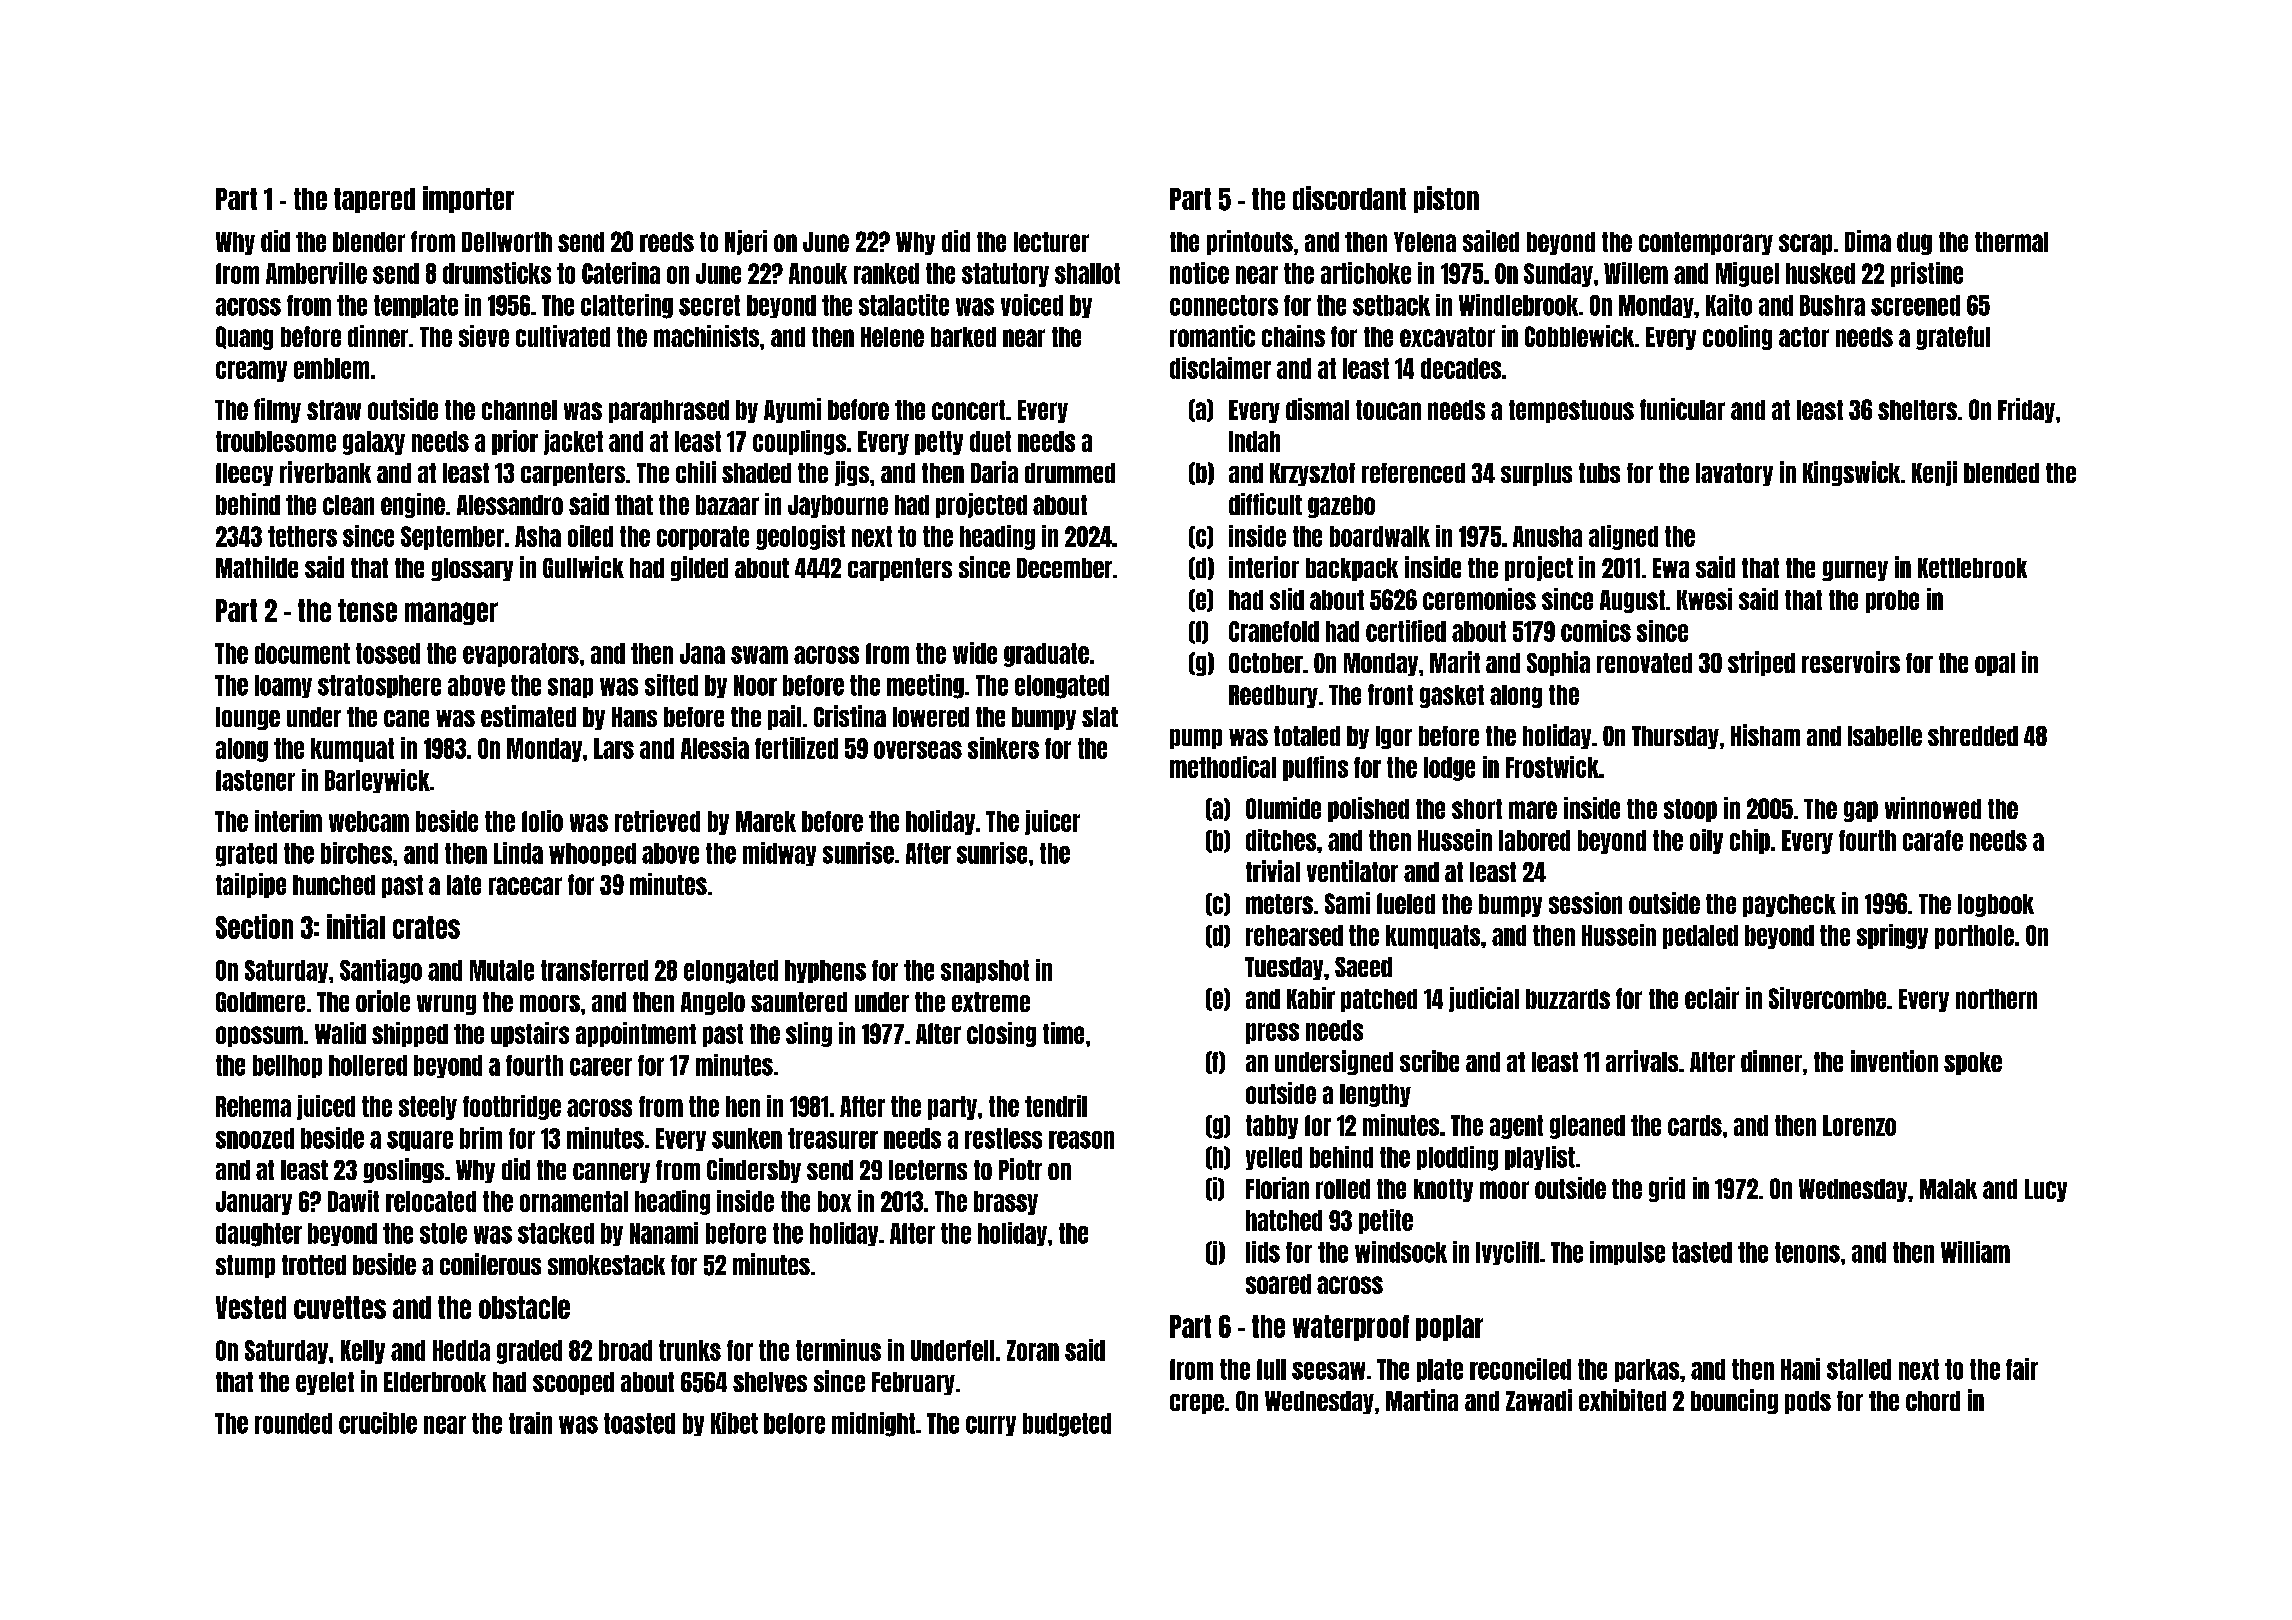 This screenshot has height=1620, width=2292. What do you see at coordinates (1033, 1350) in the screenshot?
I see `Zoran` at bounding box center [1033, 1350].
